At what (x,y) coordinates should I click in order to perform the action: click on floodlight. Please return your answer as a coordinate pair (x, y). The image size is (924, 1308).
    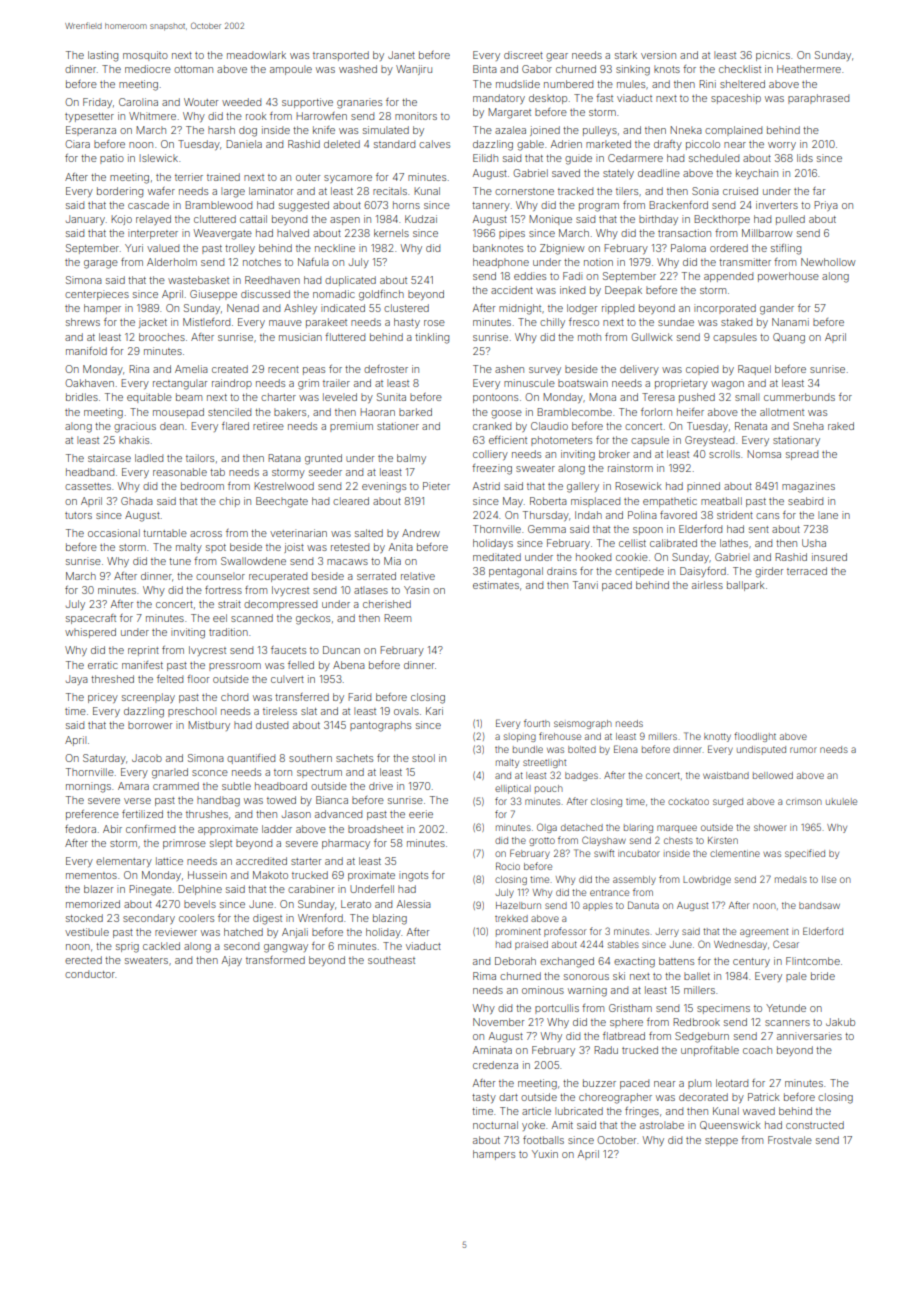
    Looking at the image, I should click on (755, 737).
